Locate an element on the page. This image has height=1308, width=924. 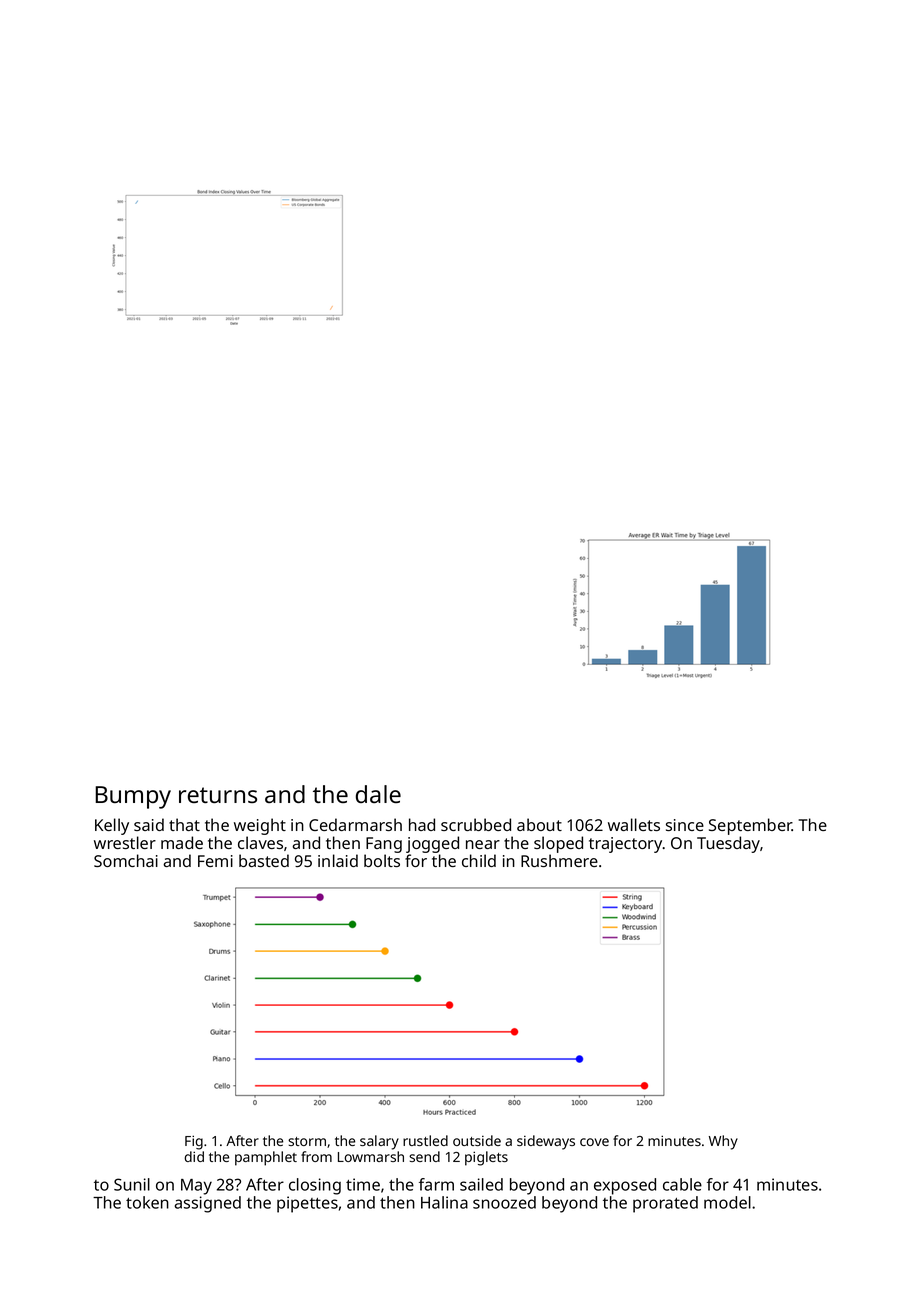
assigned is located at coordinates (208, 1204).
